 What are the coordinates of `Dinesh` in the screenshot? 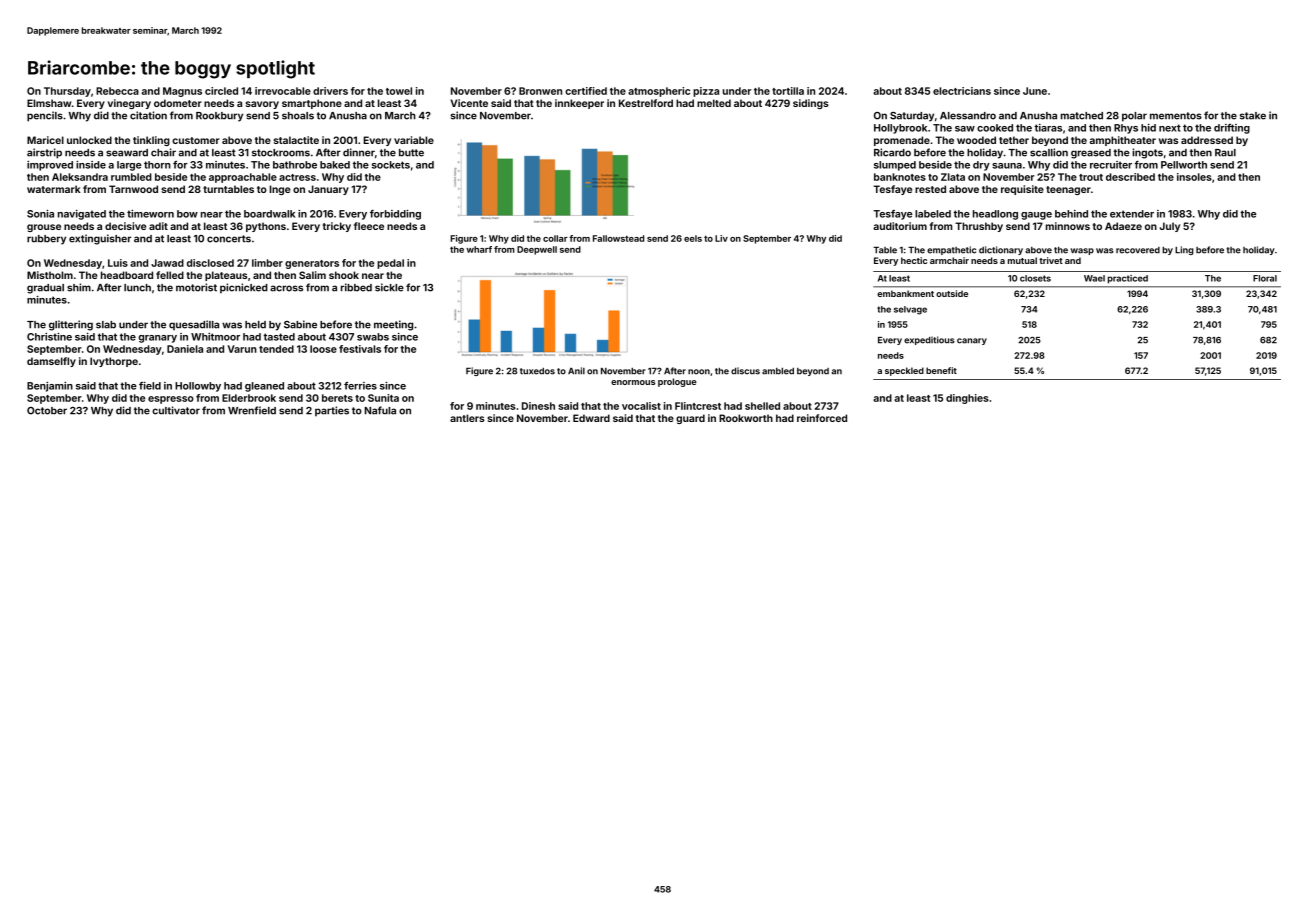 It's located at (538, 406).
